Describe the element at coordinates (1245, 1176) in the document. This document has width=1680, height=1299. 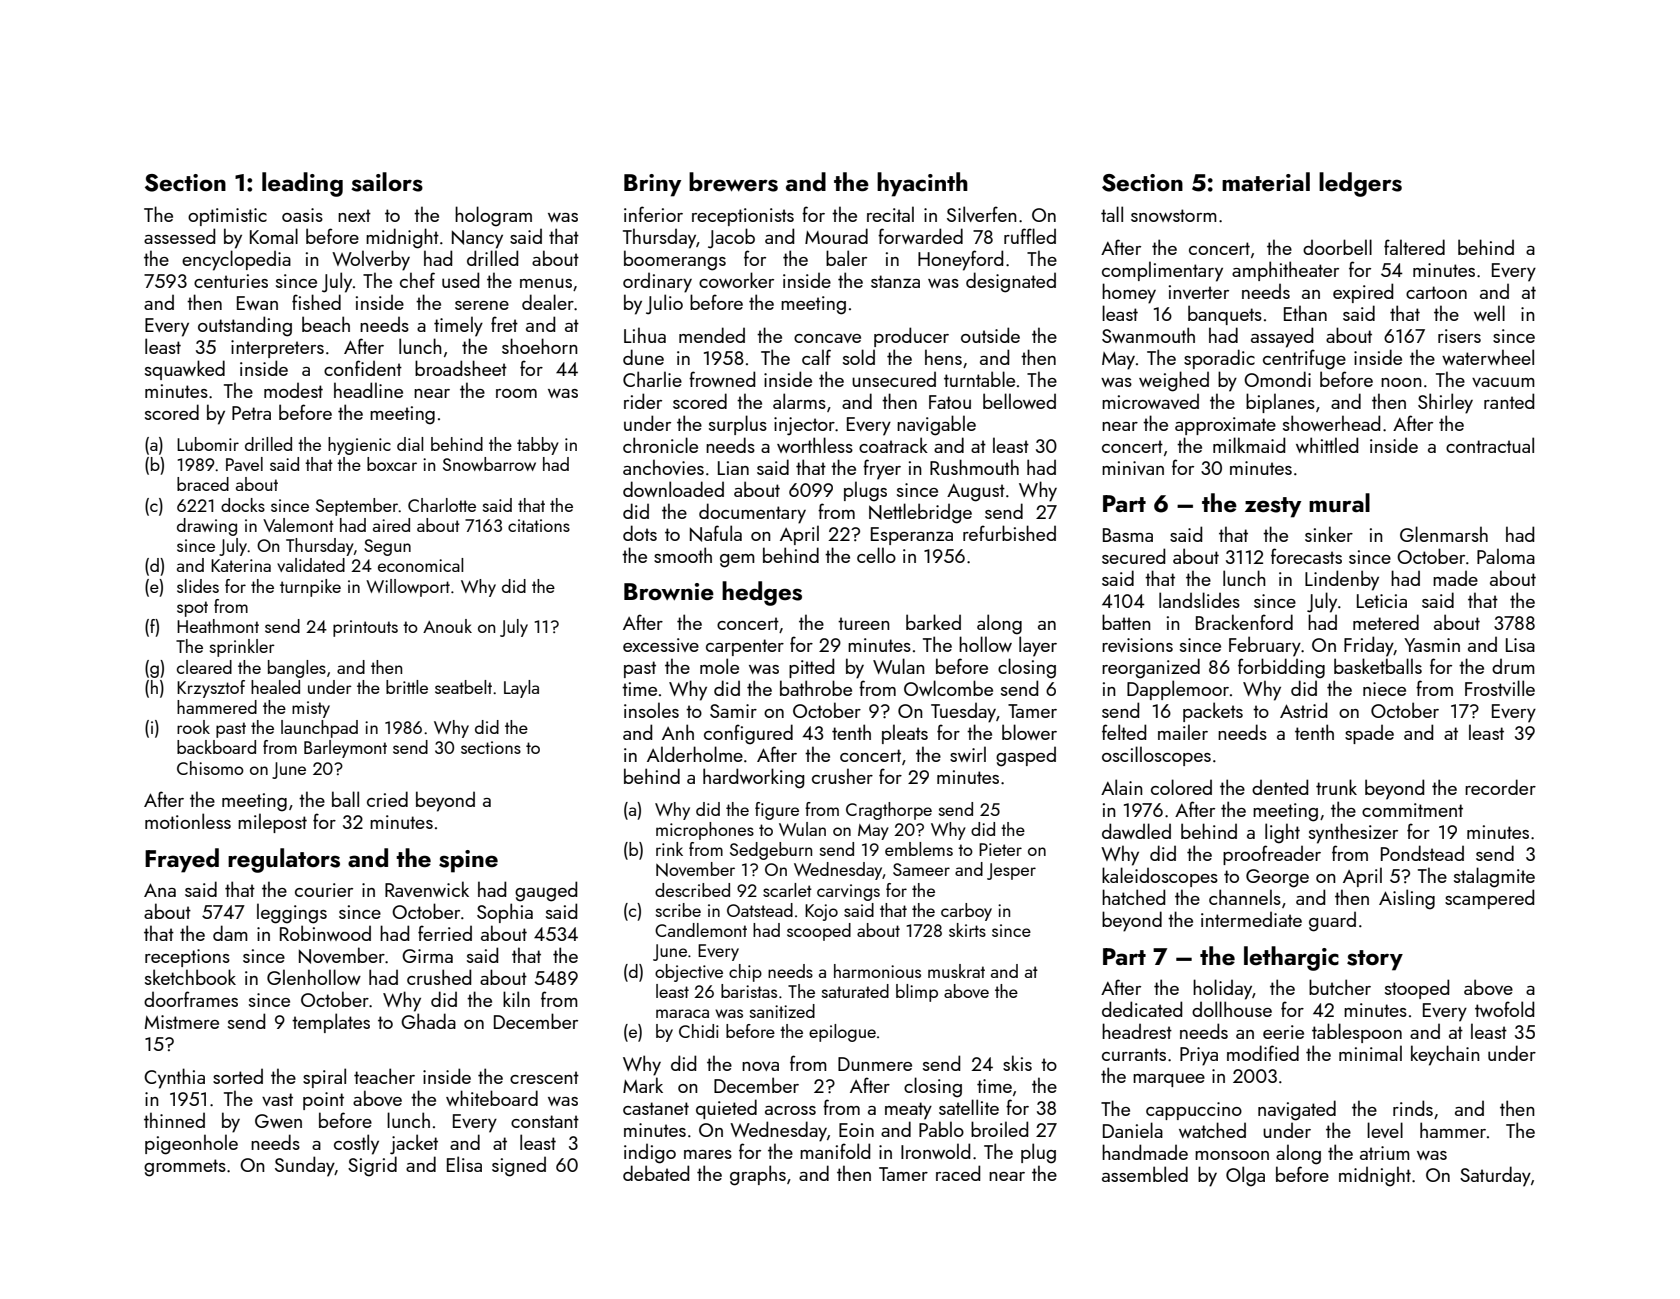
I see `Olga` at that location.
